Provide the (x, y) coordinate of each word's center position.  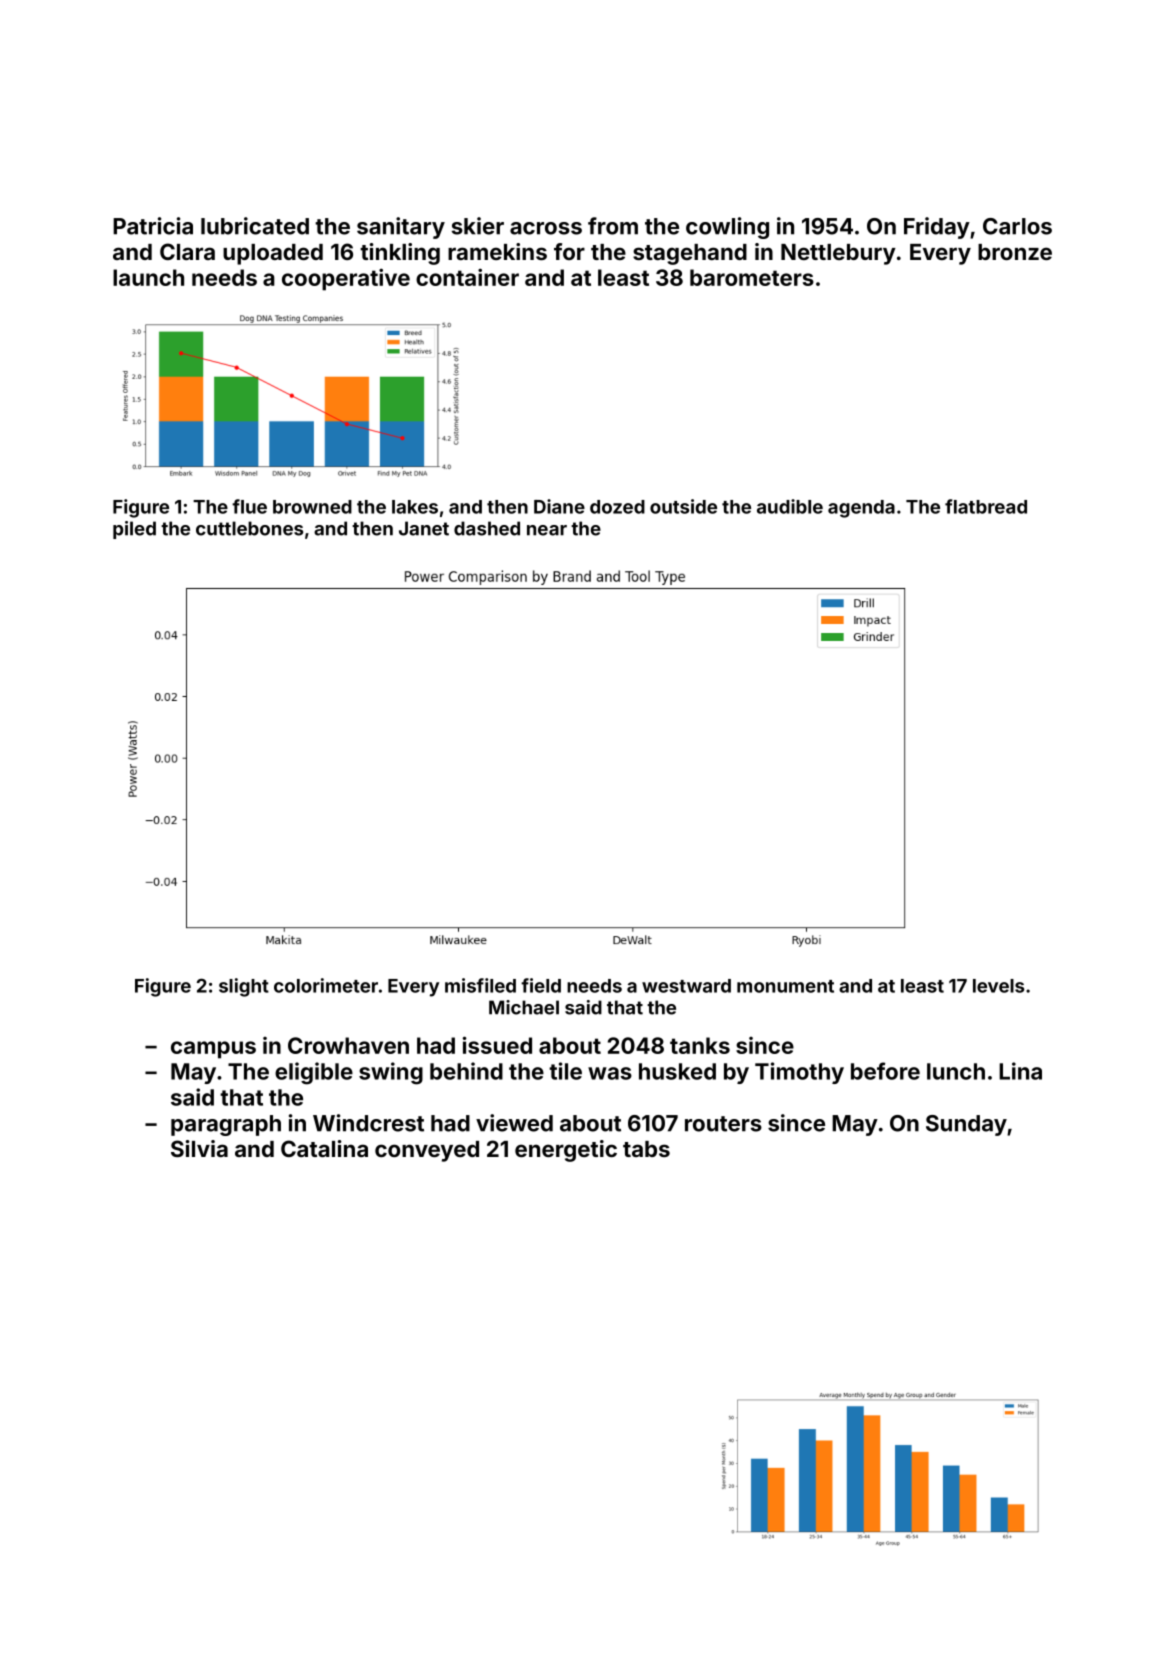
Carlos (1017, 226)
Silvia (199, 1148)
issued (497, 1045)
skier (478, 226)
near (547, 530)
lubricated (255, 226)
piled (134, 530)
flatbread (986, 506)
